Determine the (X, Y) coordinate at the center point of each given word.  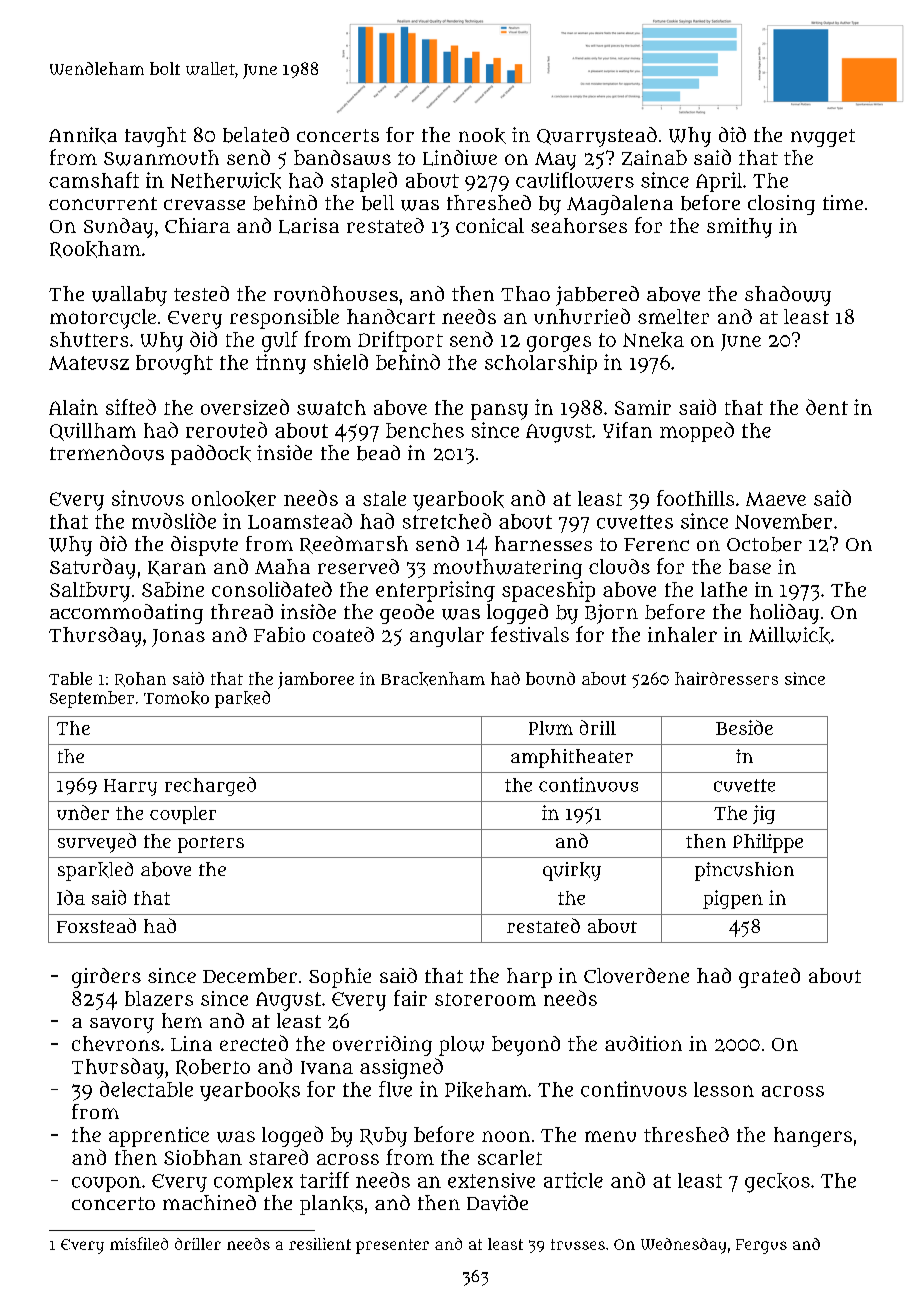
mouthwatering (507, 569)
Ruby (383, 1137)
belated (256, 135)
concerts (338, 135)
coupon (106, 1184)
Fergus (761, 1246)
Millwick (789, 635)
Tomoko (176, 698)
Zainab (654, 158)
